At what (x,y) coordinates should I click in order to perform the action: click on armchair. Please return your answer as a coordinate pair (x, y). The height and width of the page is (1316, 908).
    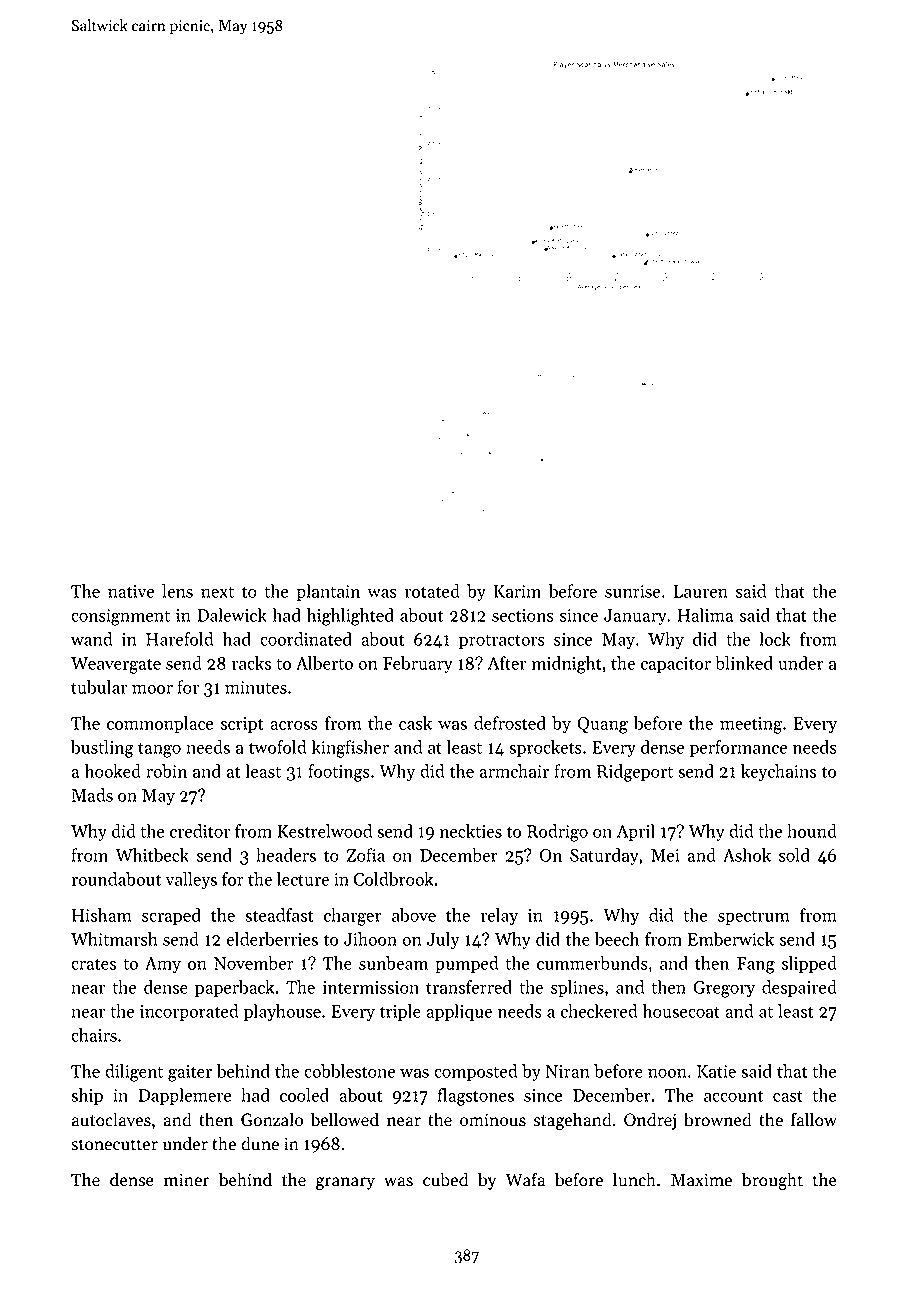
    Looking at the image, I should click on (514, 771).
